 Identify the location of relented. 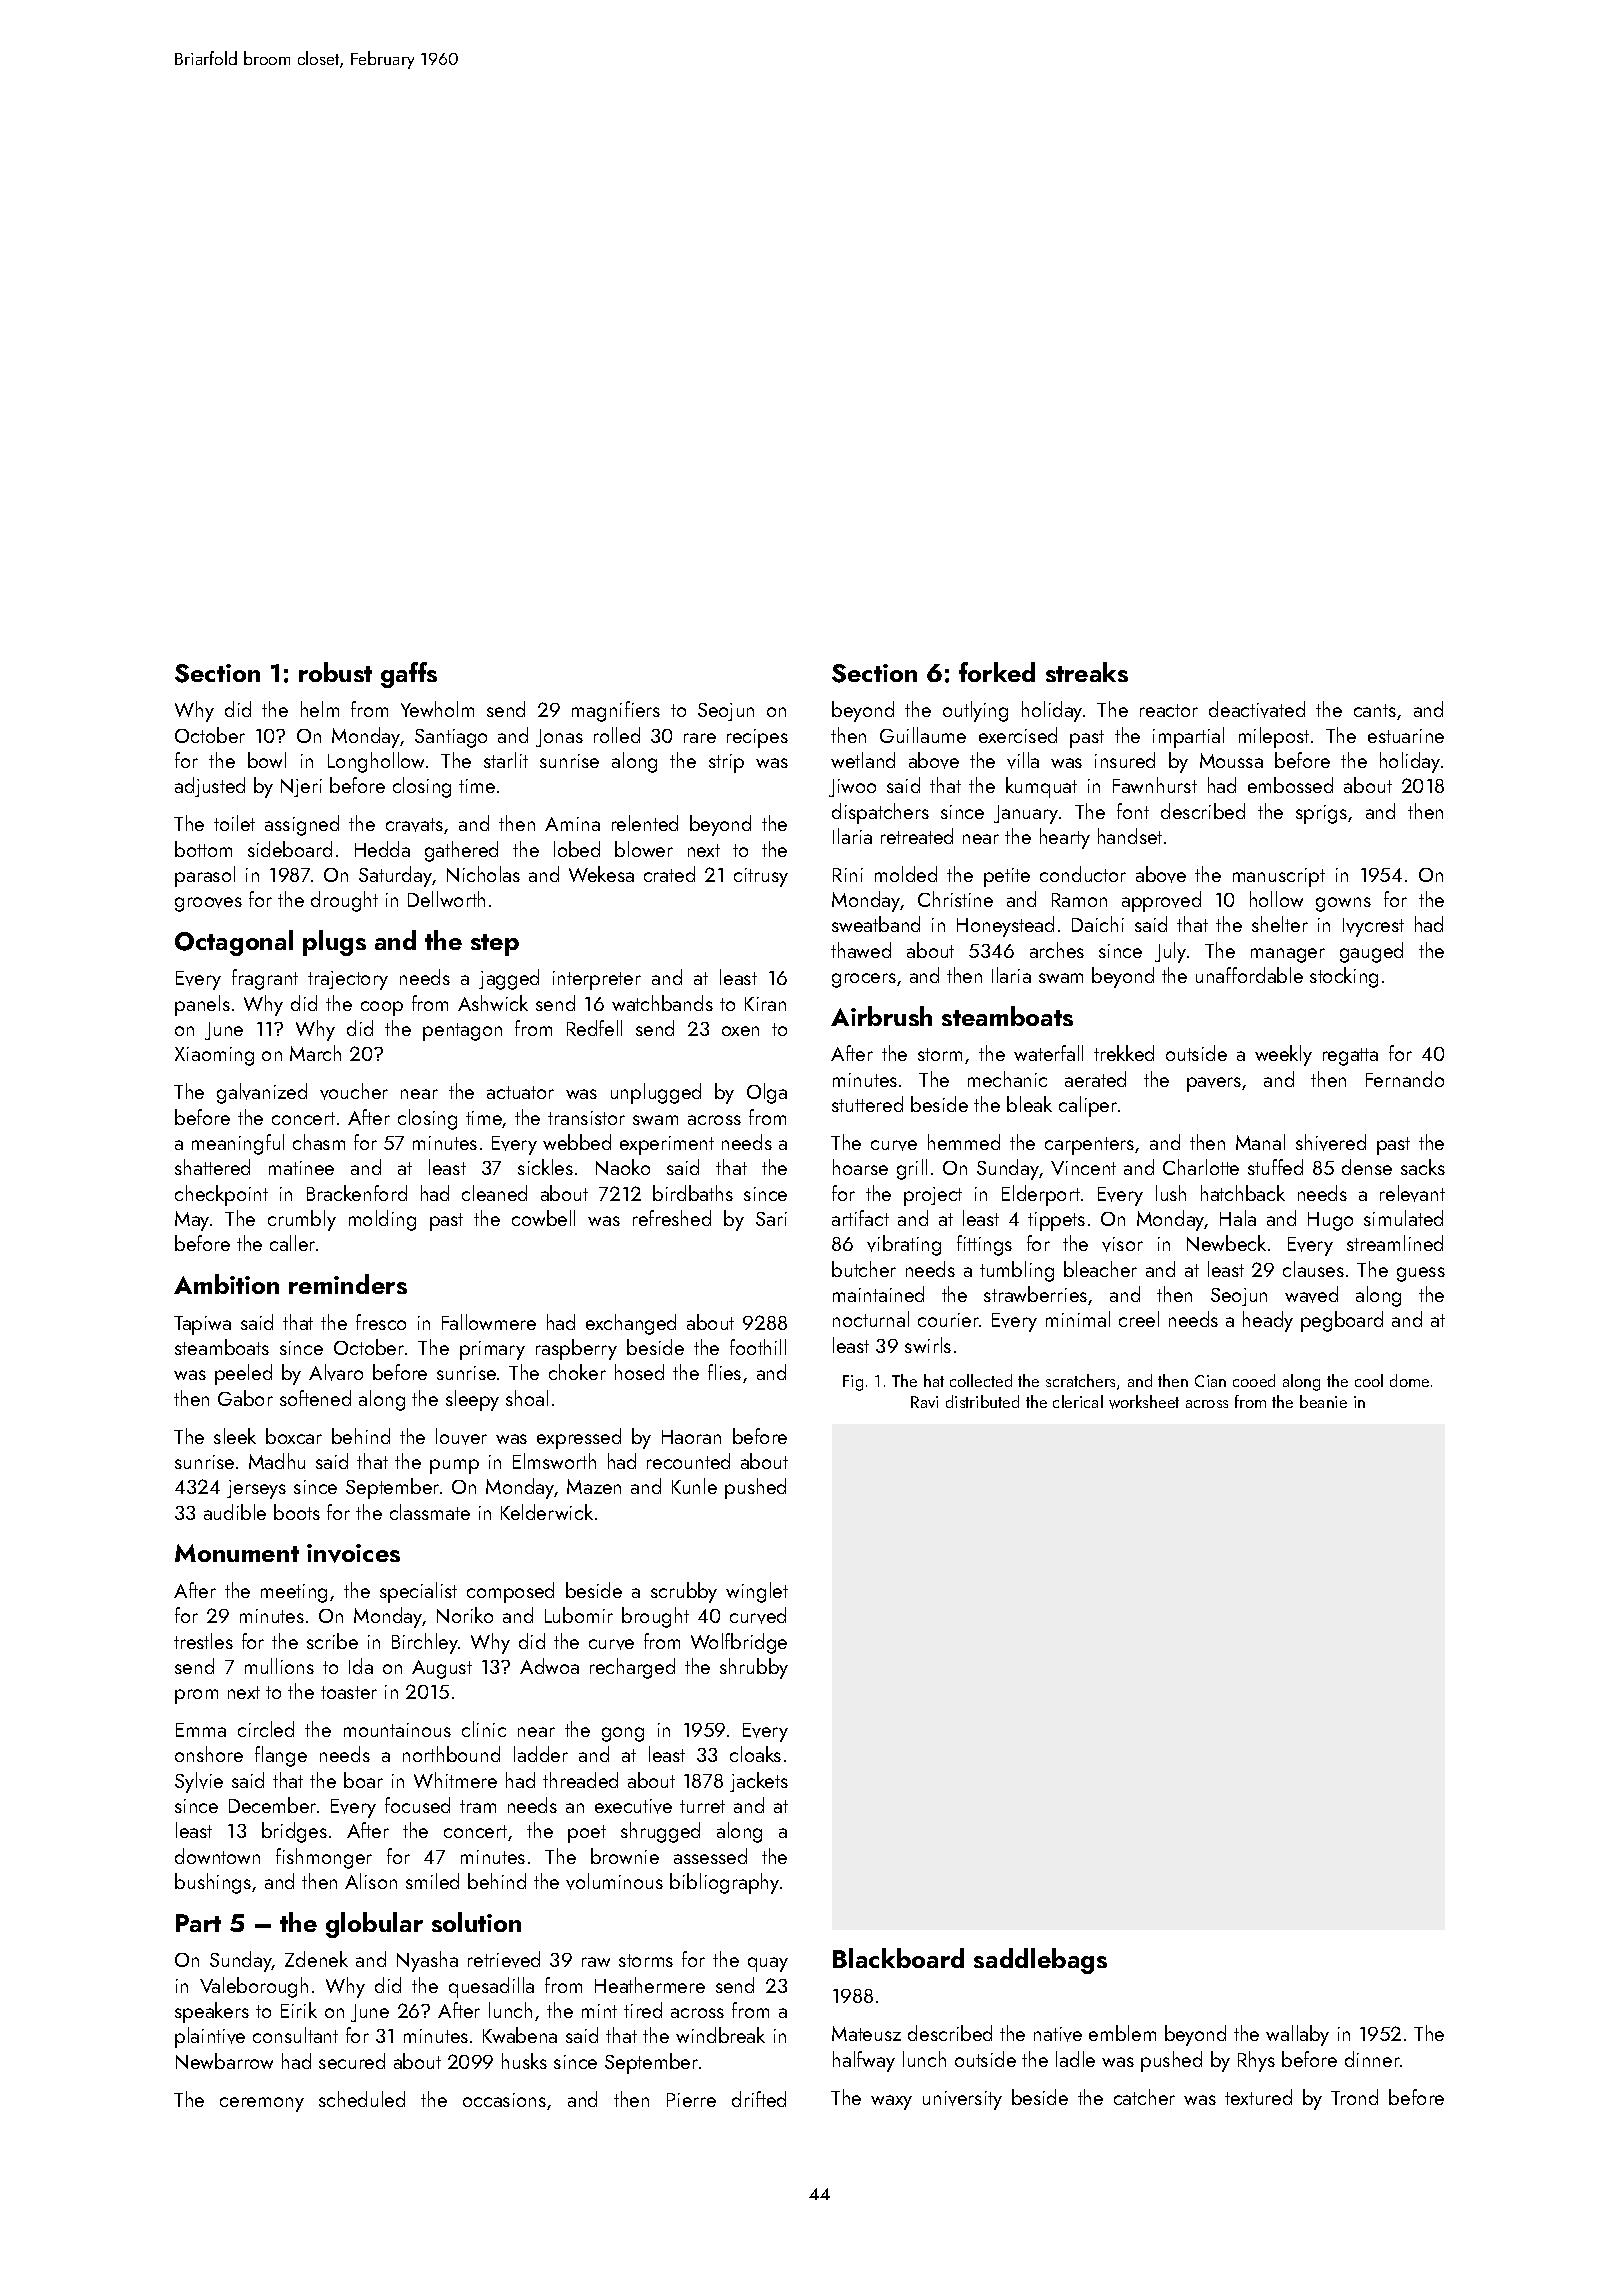
(645, 823).
